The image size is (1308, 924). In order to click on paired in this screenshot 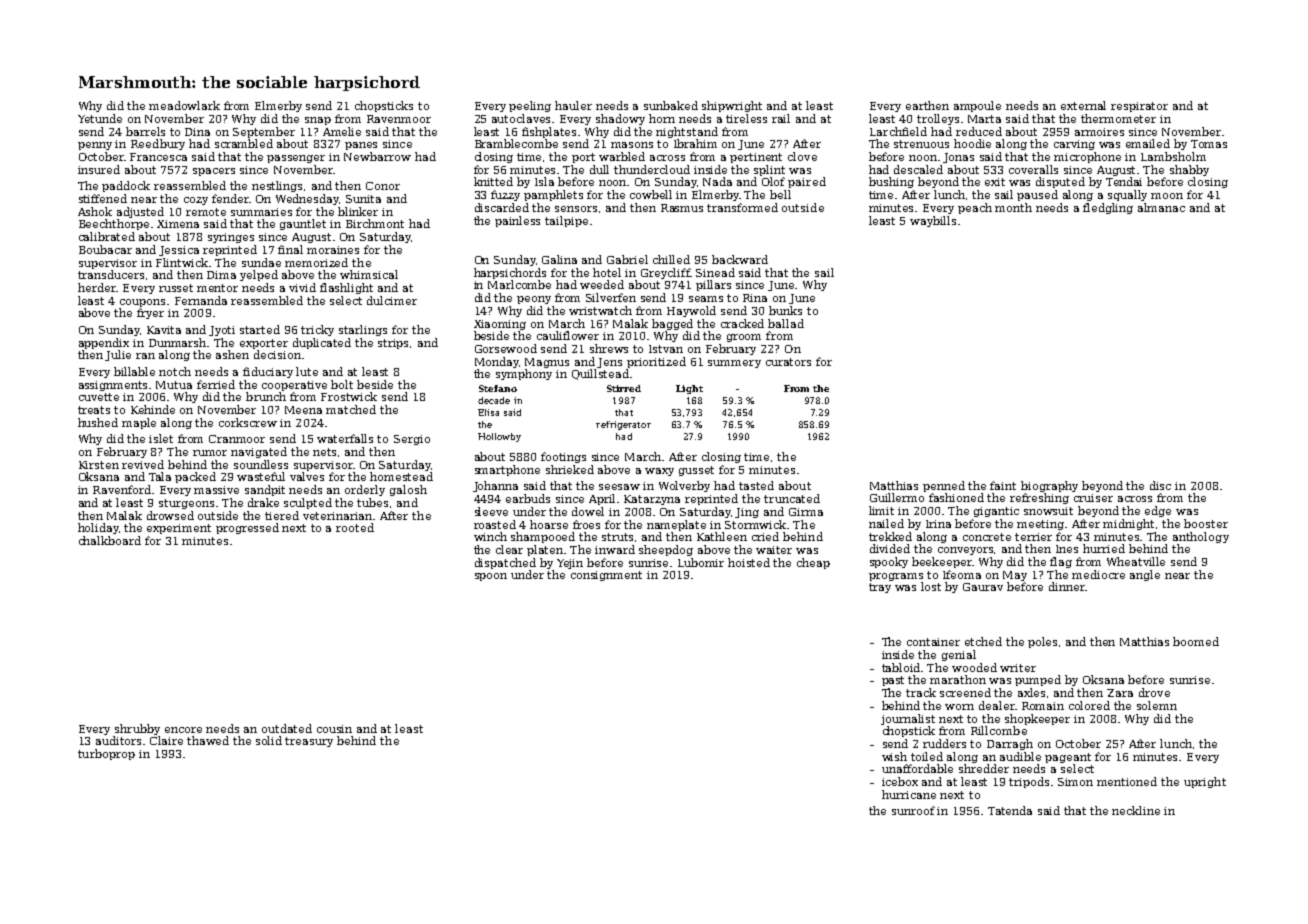, I will do `click(807, 182)`.
